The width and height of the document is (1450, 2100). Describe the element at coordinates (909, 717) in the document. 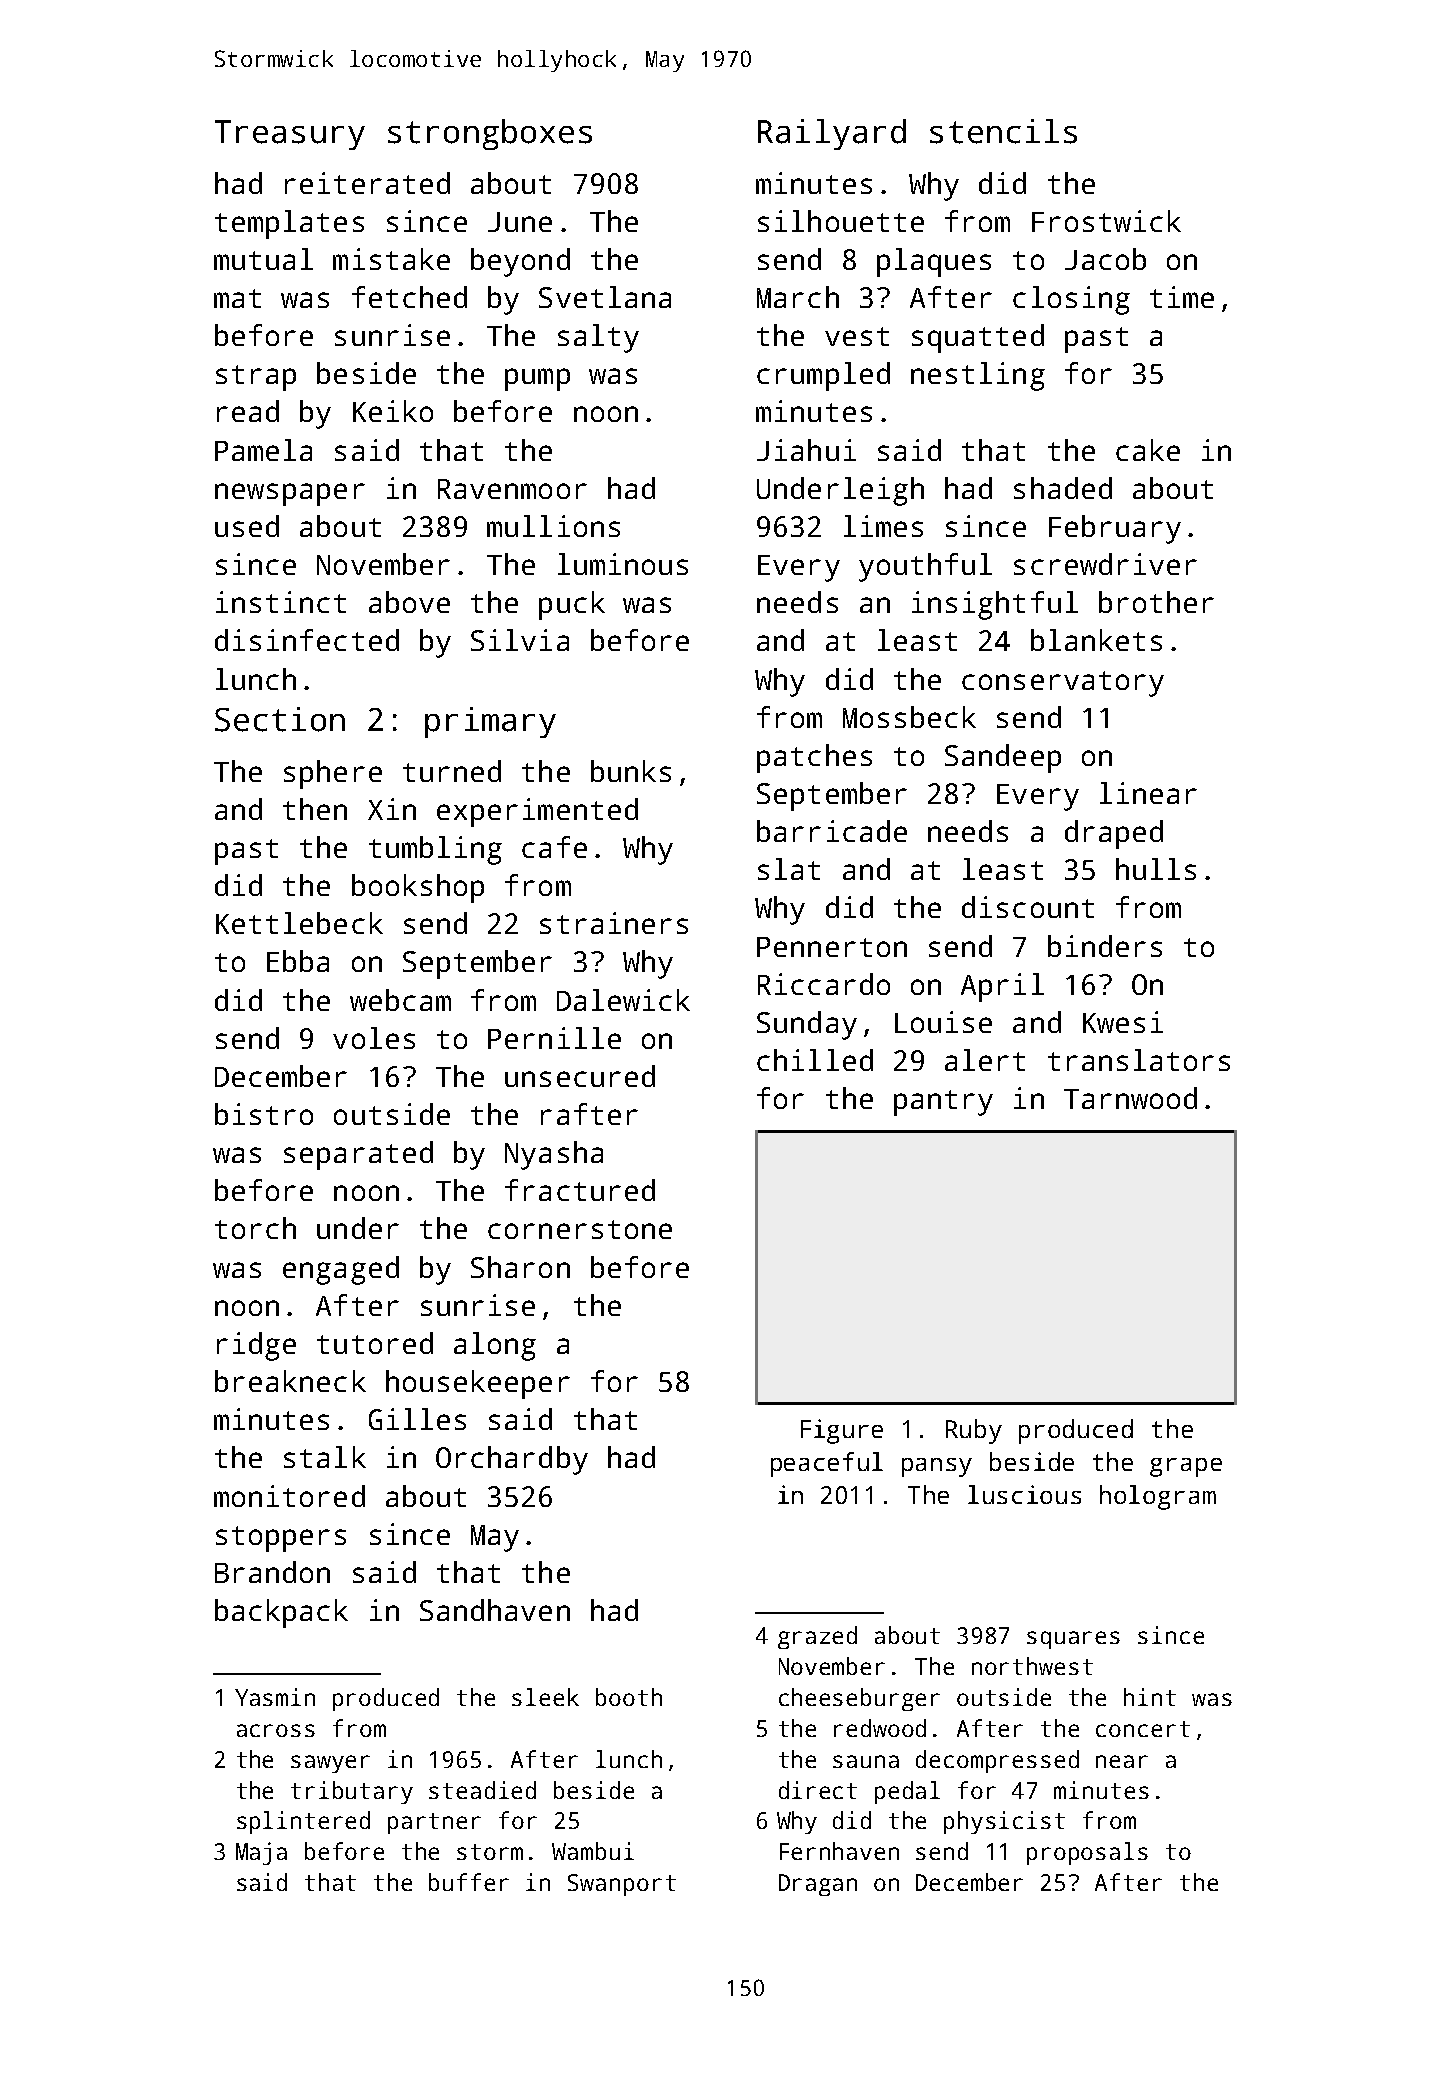

I see `Mossbeck` at that location.
